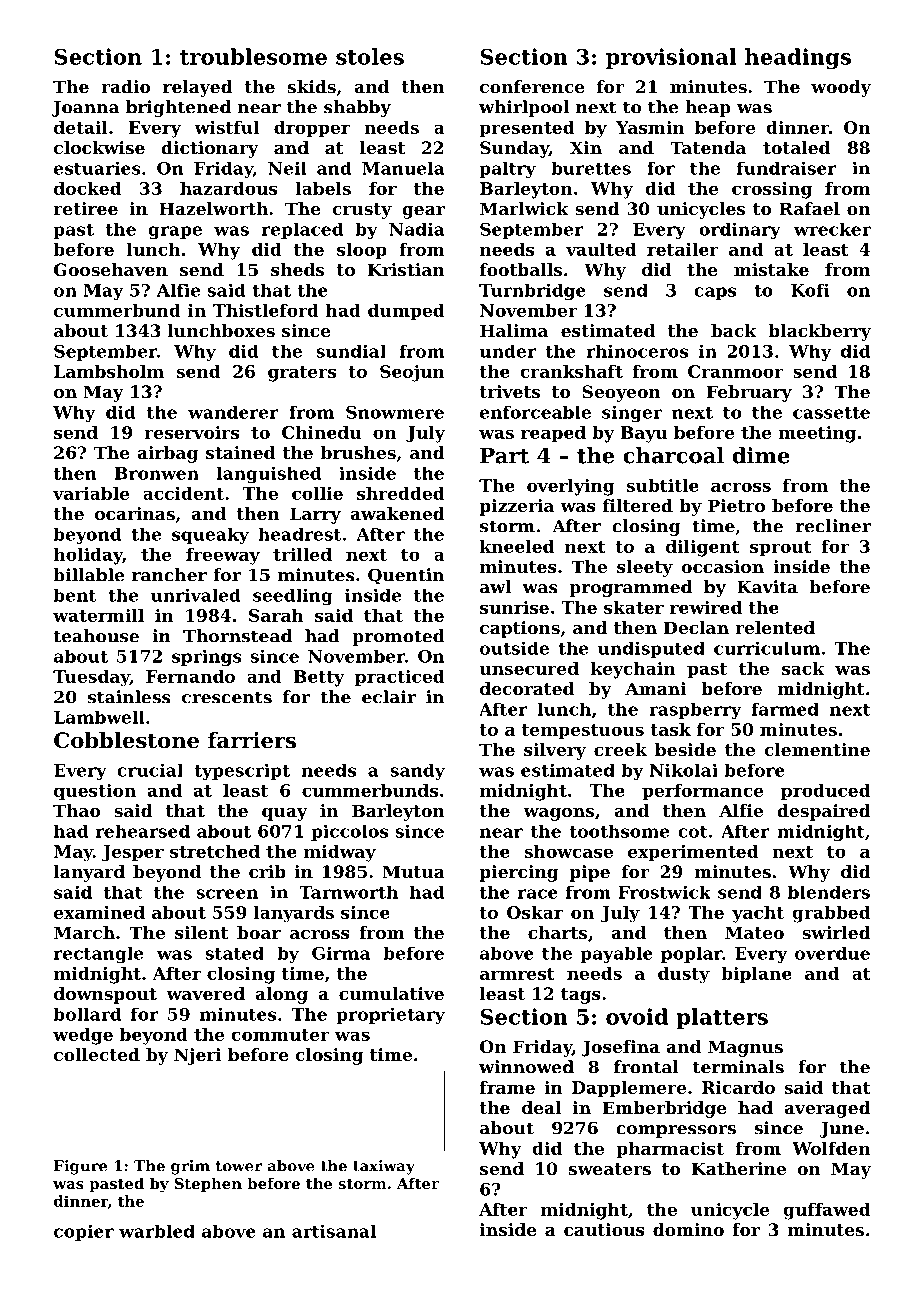 The height and width of the screenshot is (1308, 924). Describe the element at coordinates (495, 587) in the screenshot. I see `awl` at that location.
